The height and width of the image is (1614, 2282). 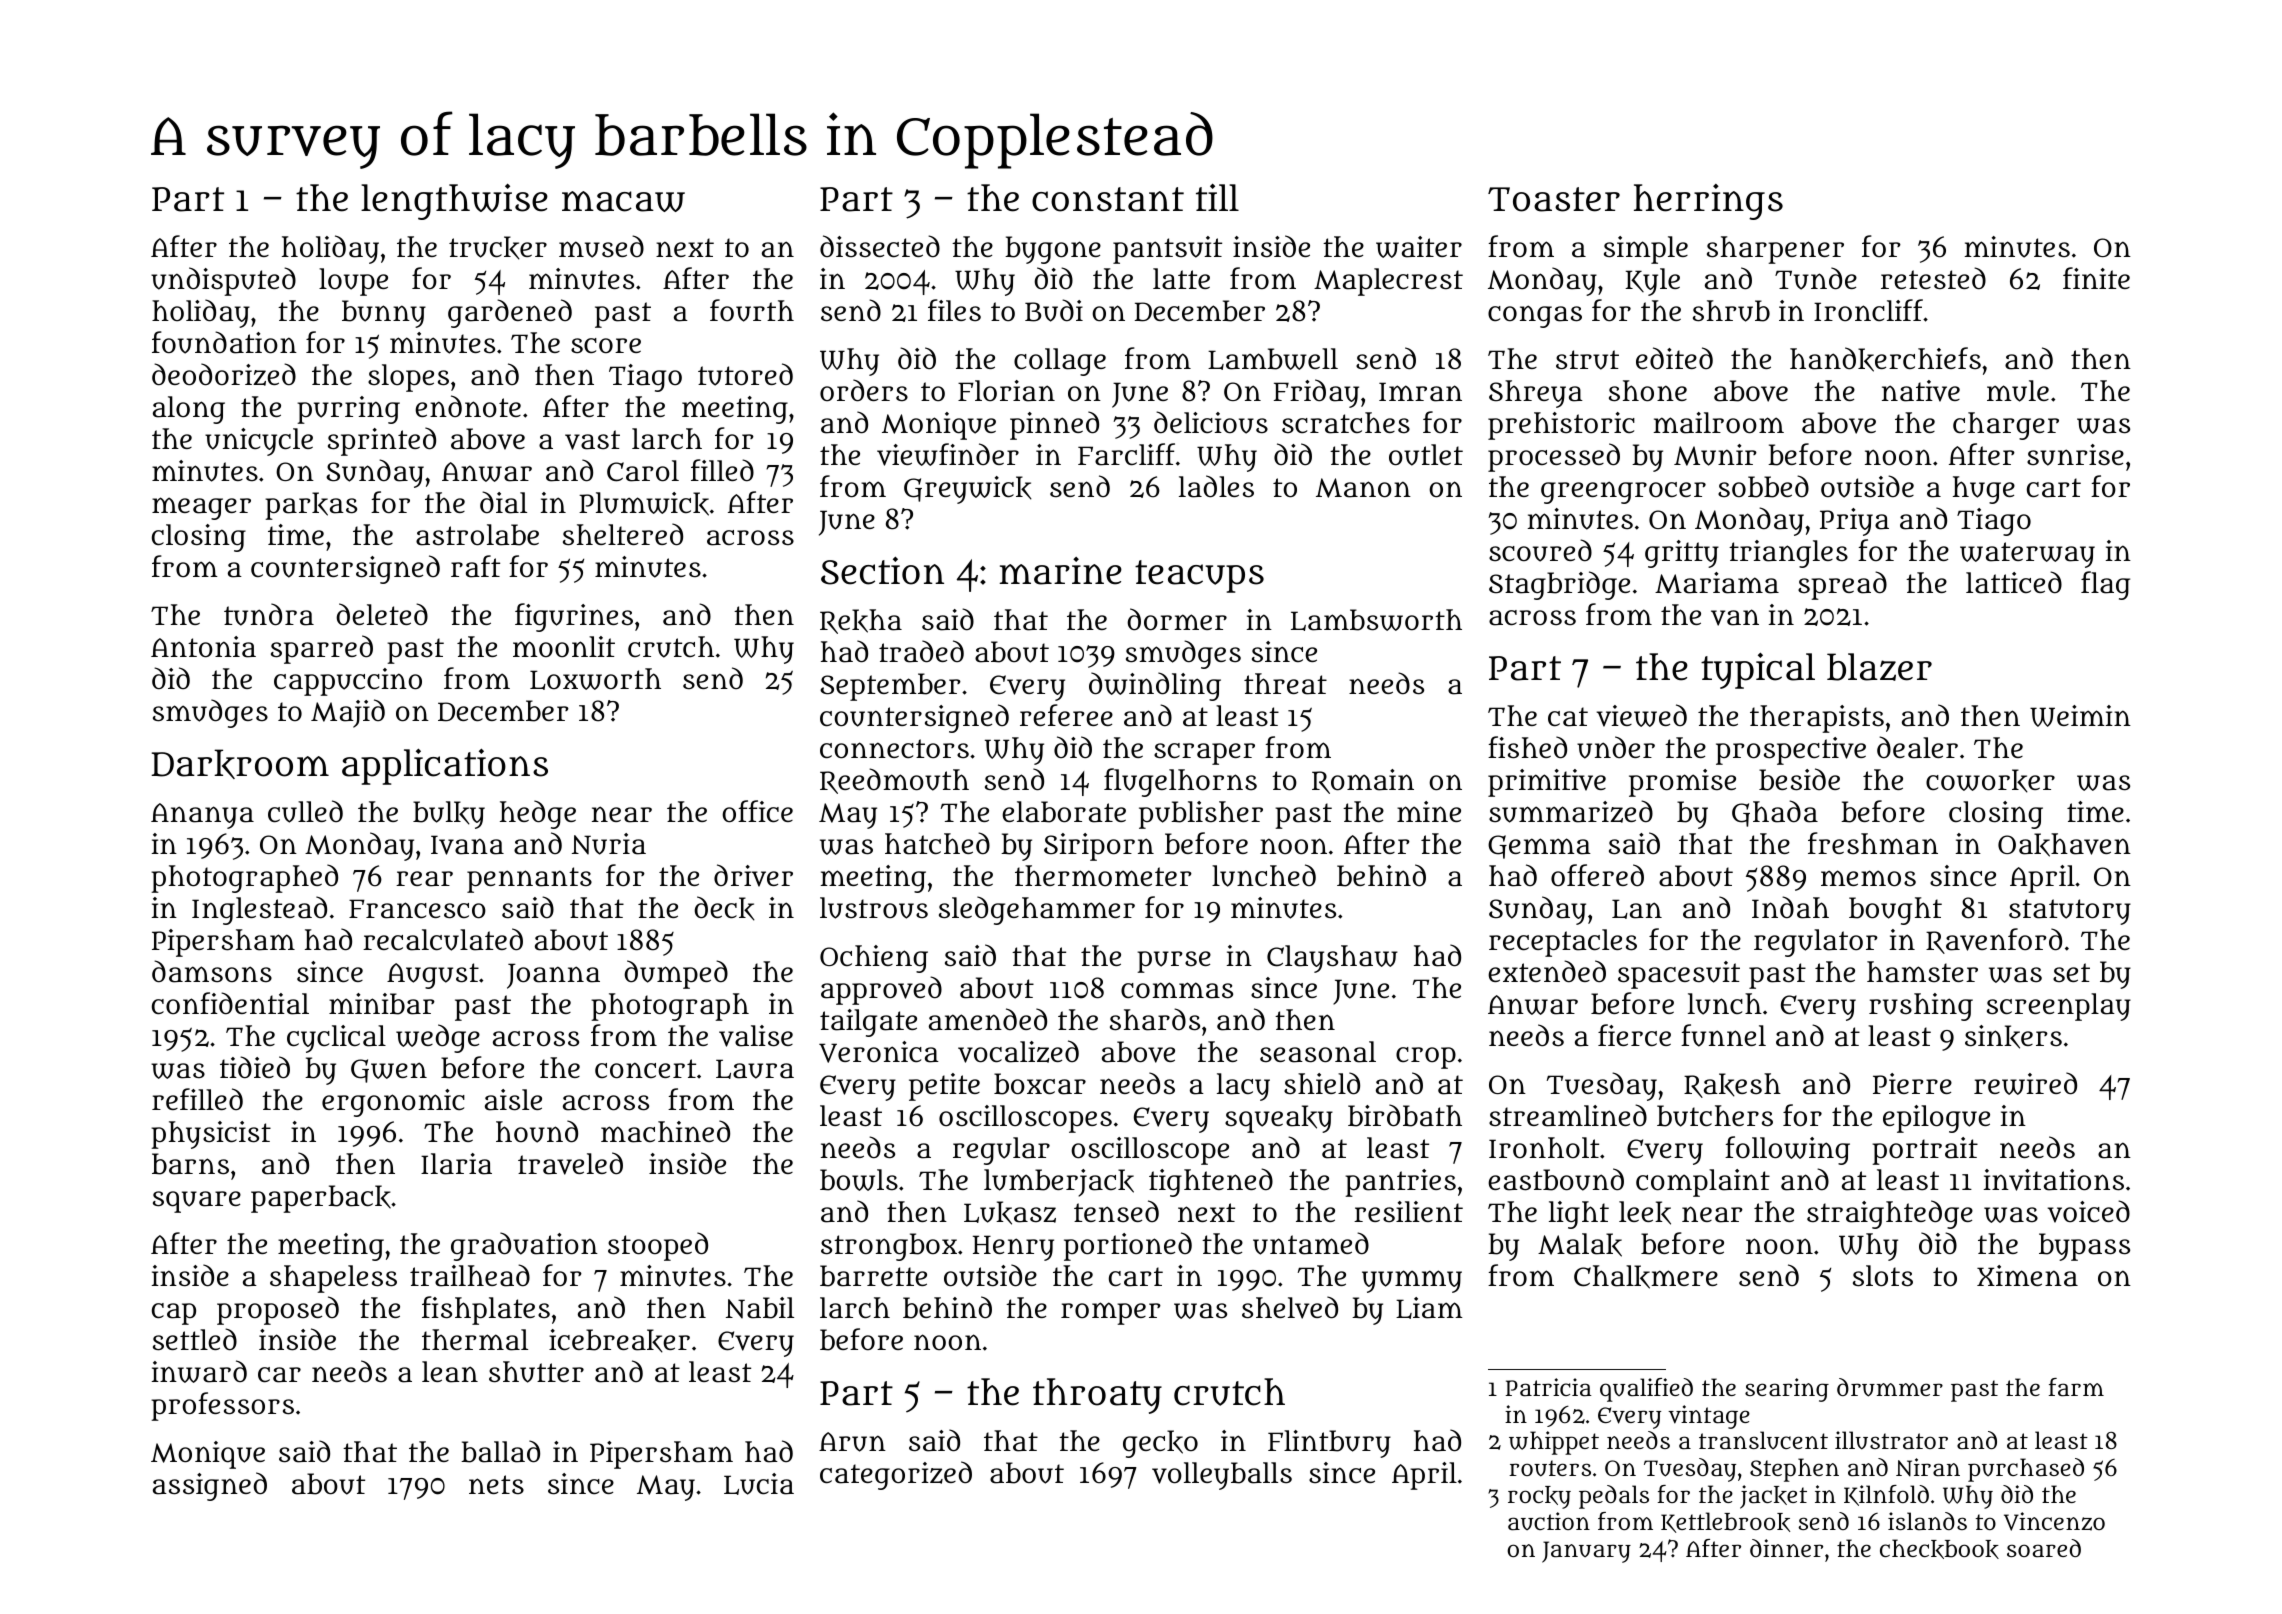 I want to click on ergonomic, so click(x=393, y=1103).
